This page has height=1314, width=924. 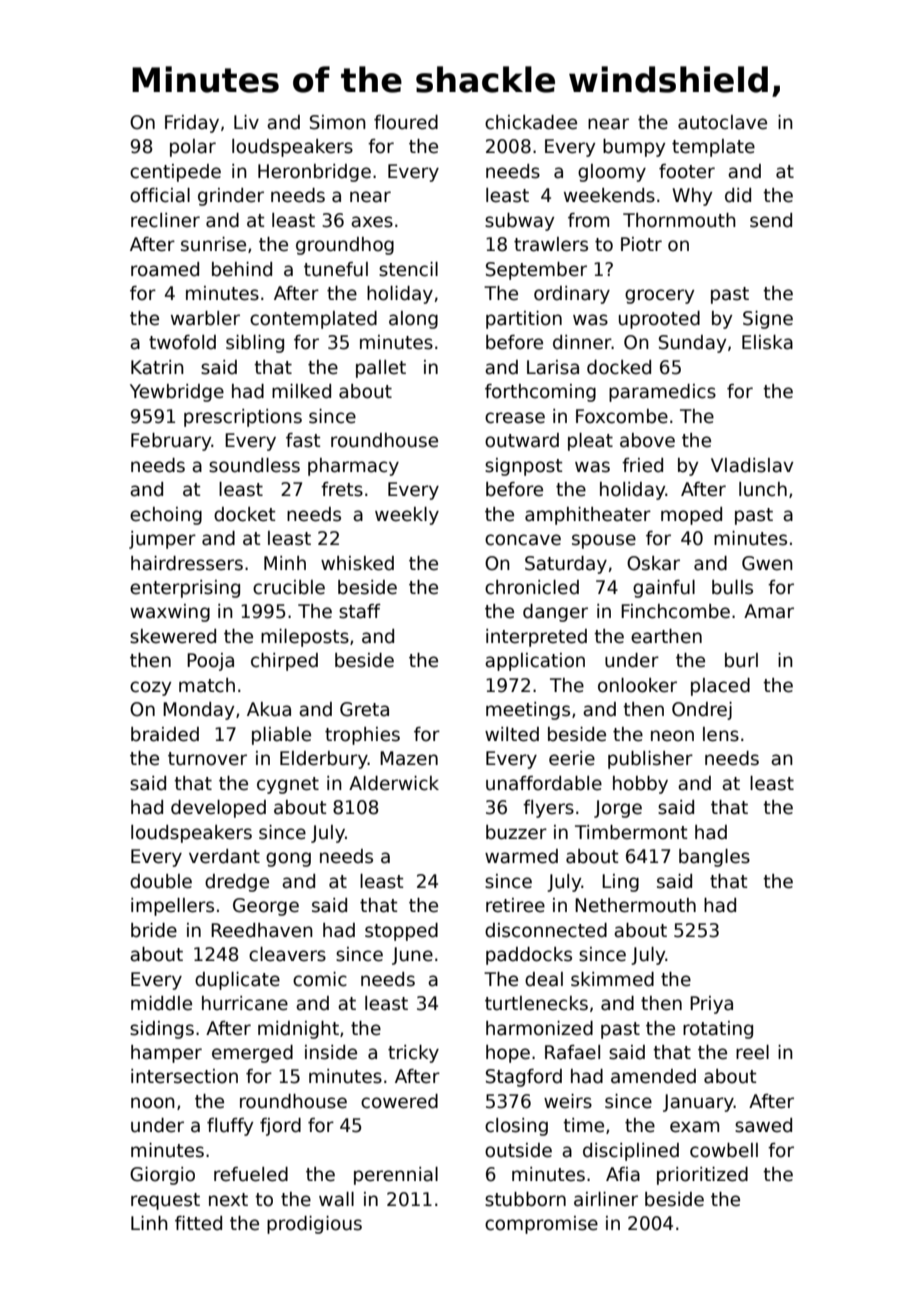 I want to click on skewered, so click(x=173, y=636).
